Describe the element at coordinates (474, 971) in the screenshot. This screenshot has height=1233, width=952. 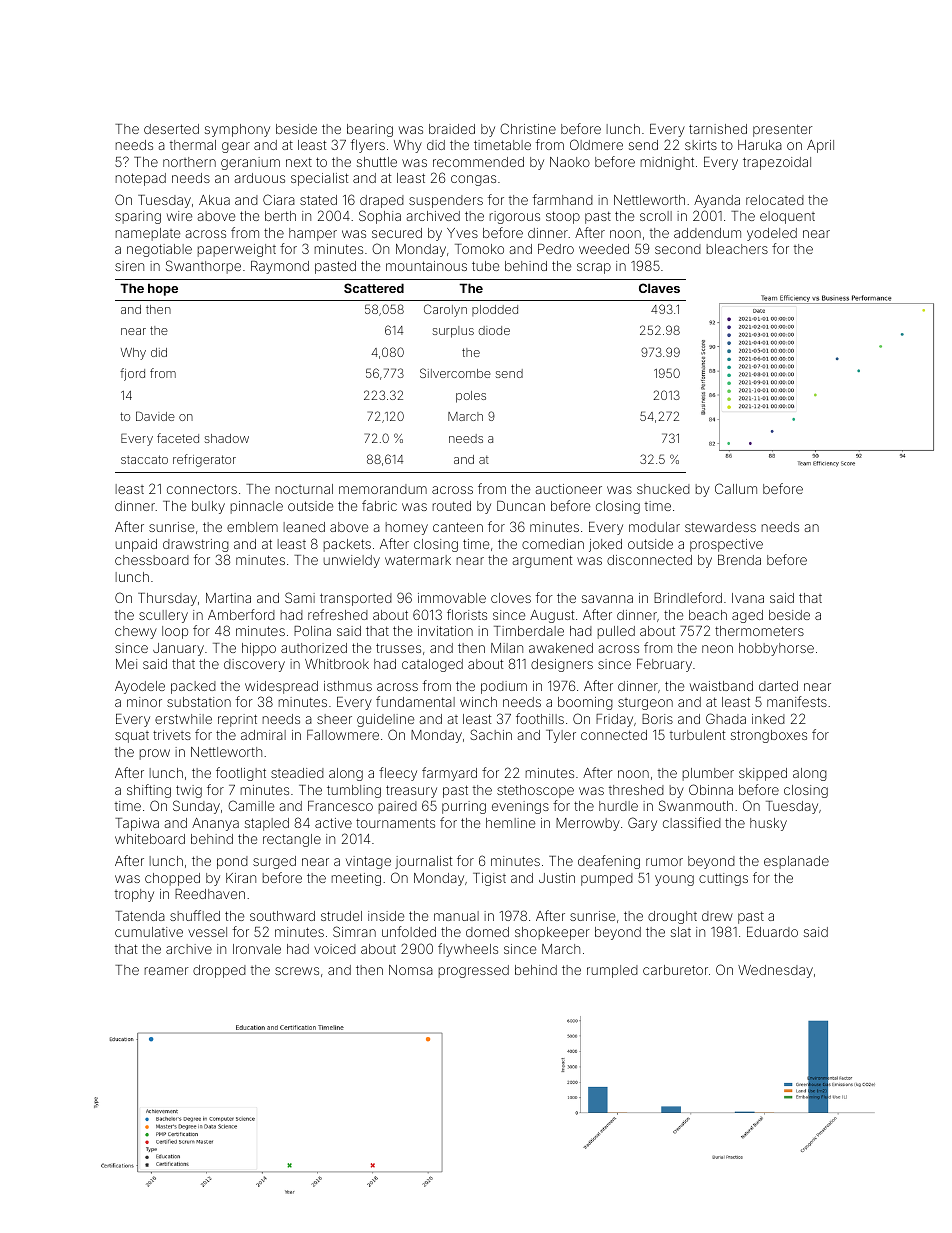
I see `progressed` at that location.
